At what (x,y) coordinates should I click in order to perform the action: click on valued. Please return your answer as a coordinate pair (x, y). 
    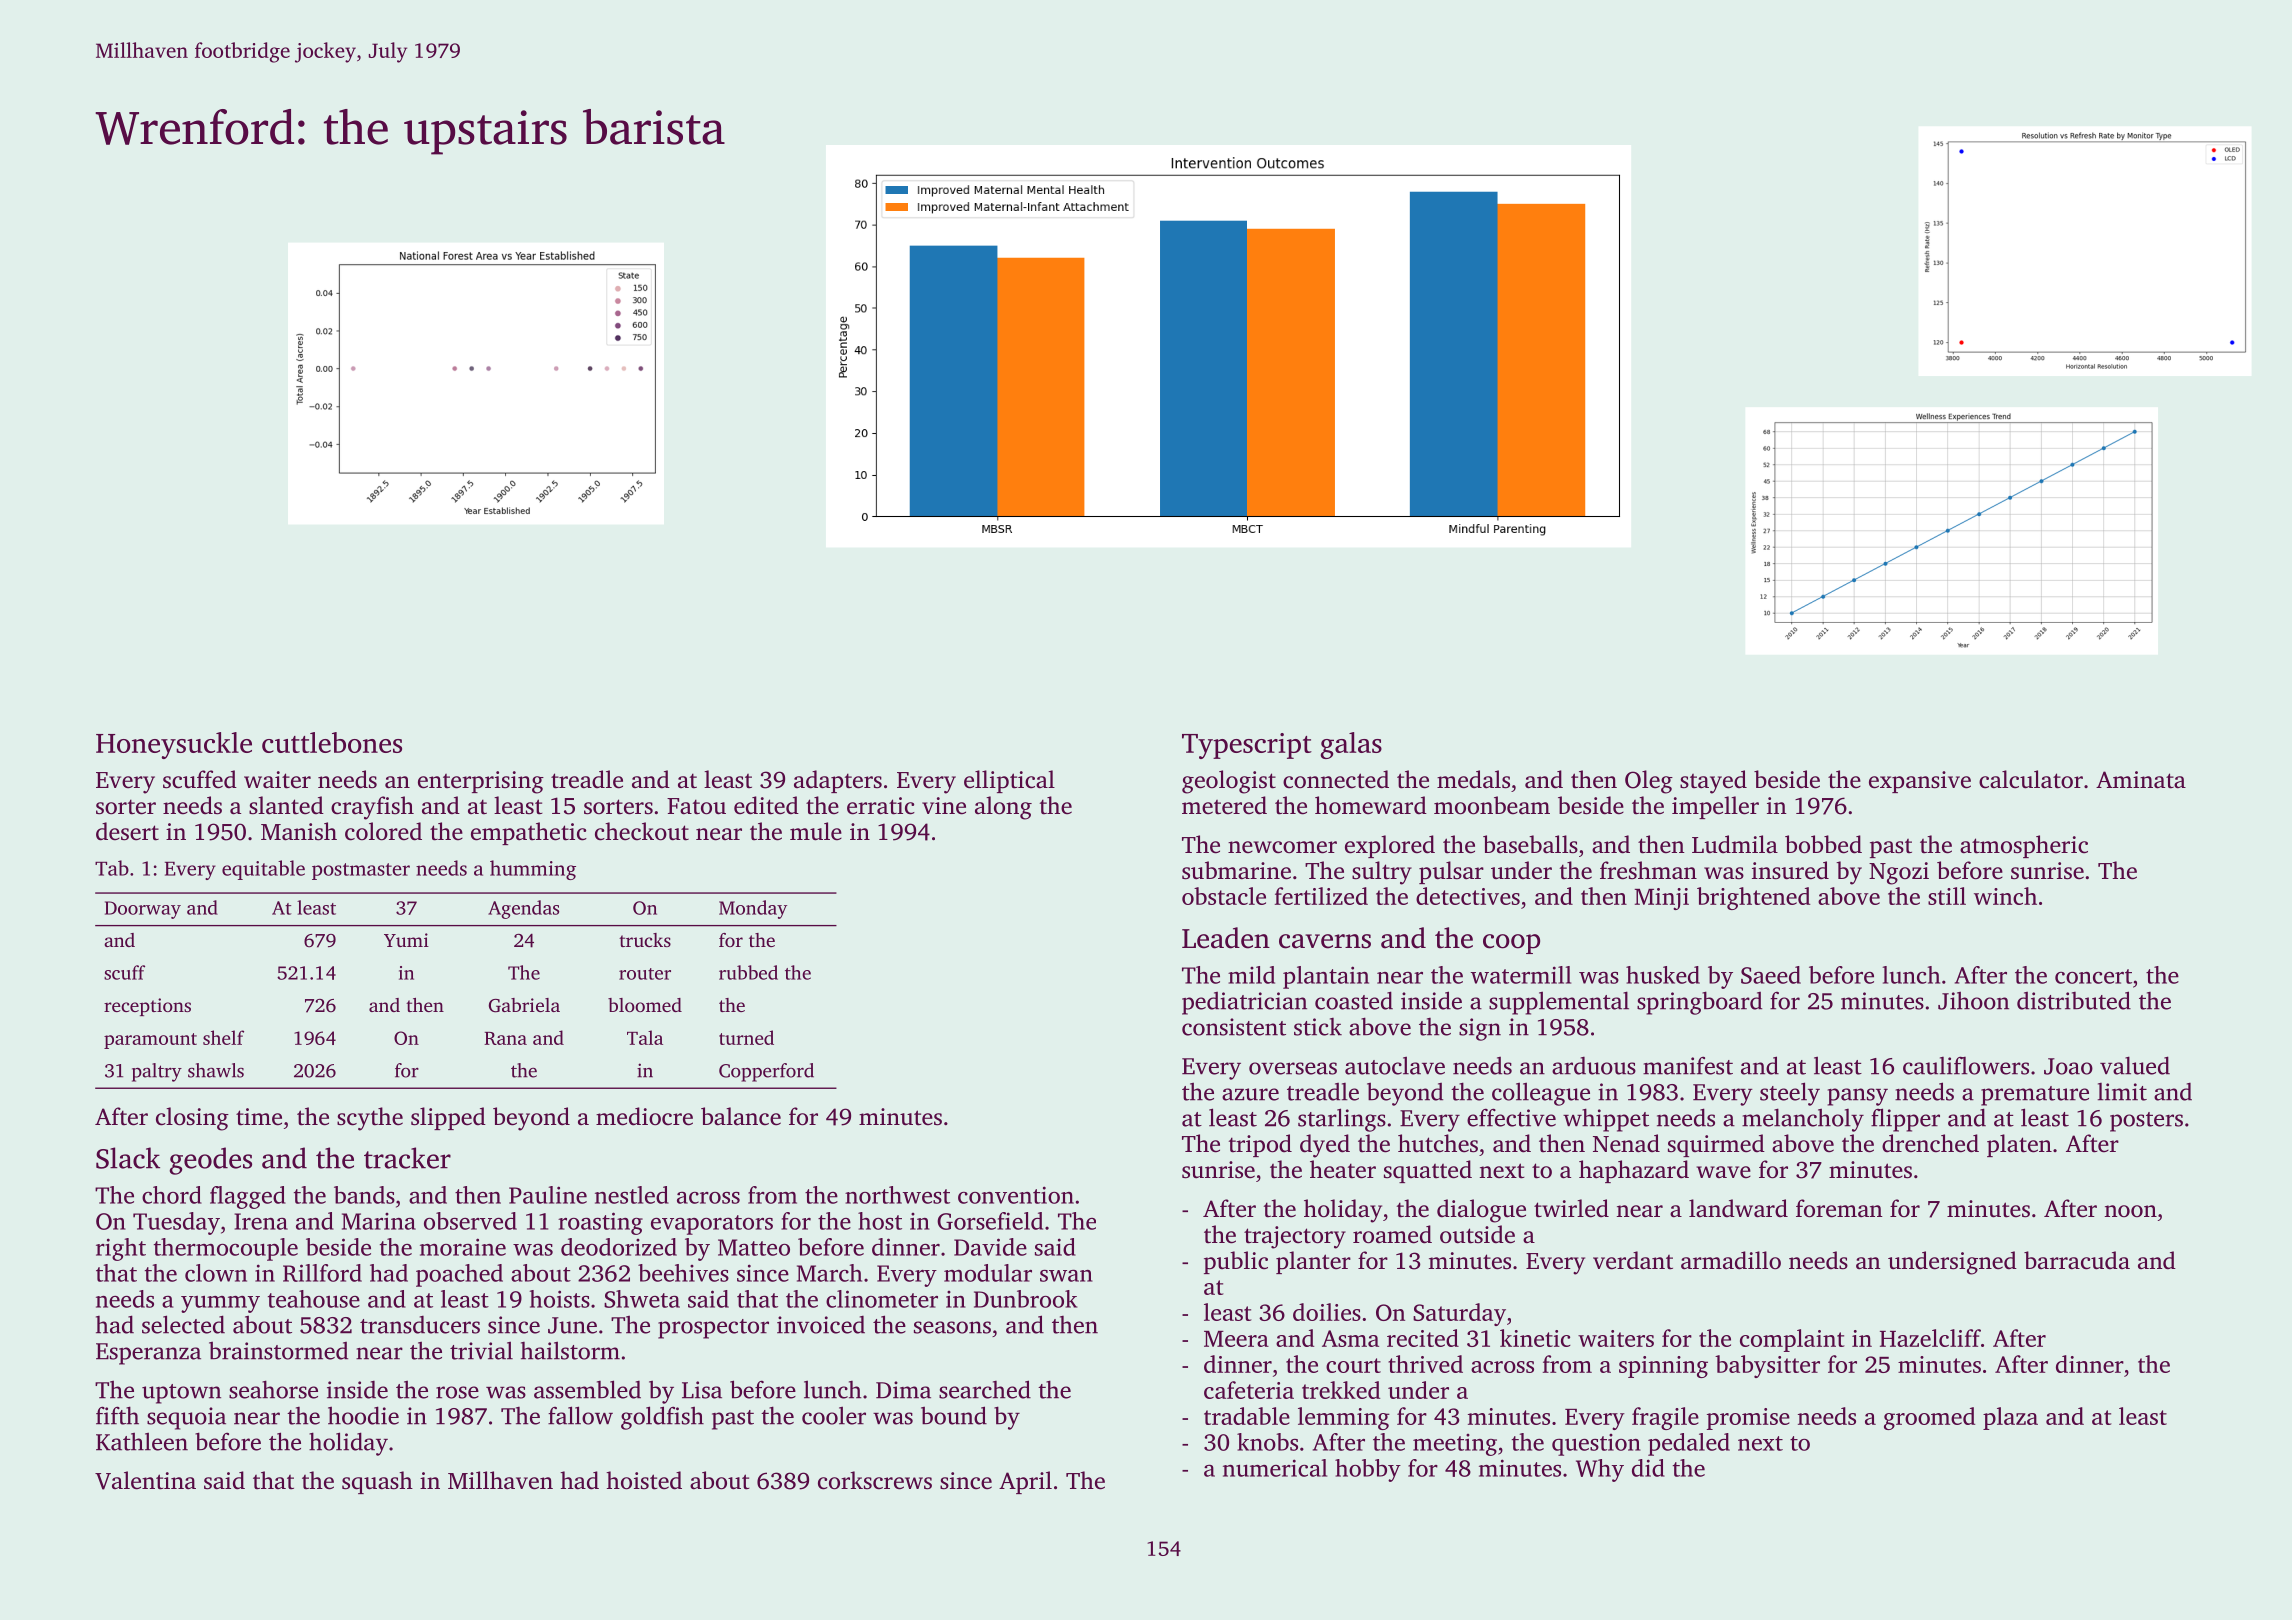
    Looking at the image, I should click on (2135, 1065).
